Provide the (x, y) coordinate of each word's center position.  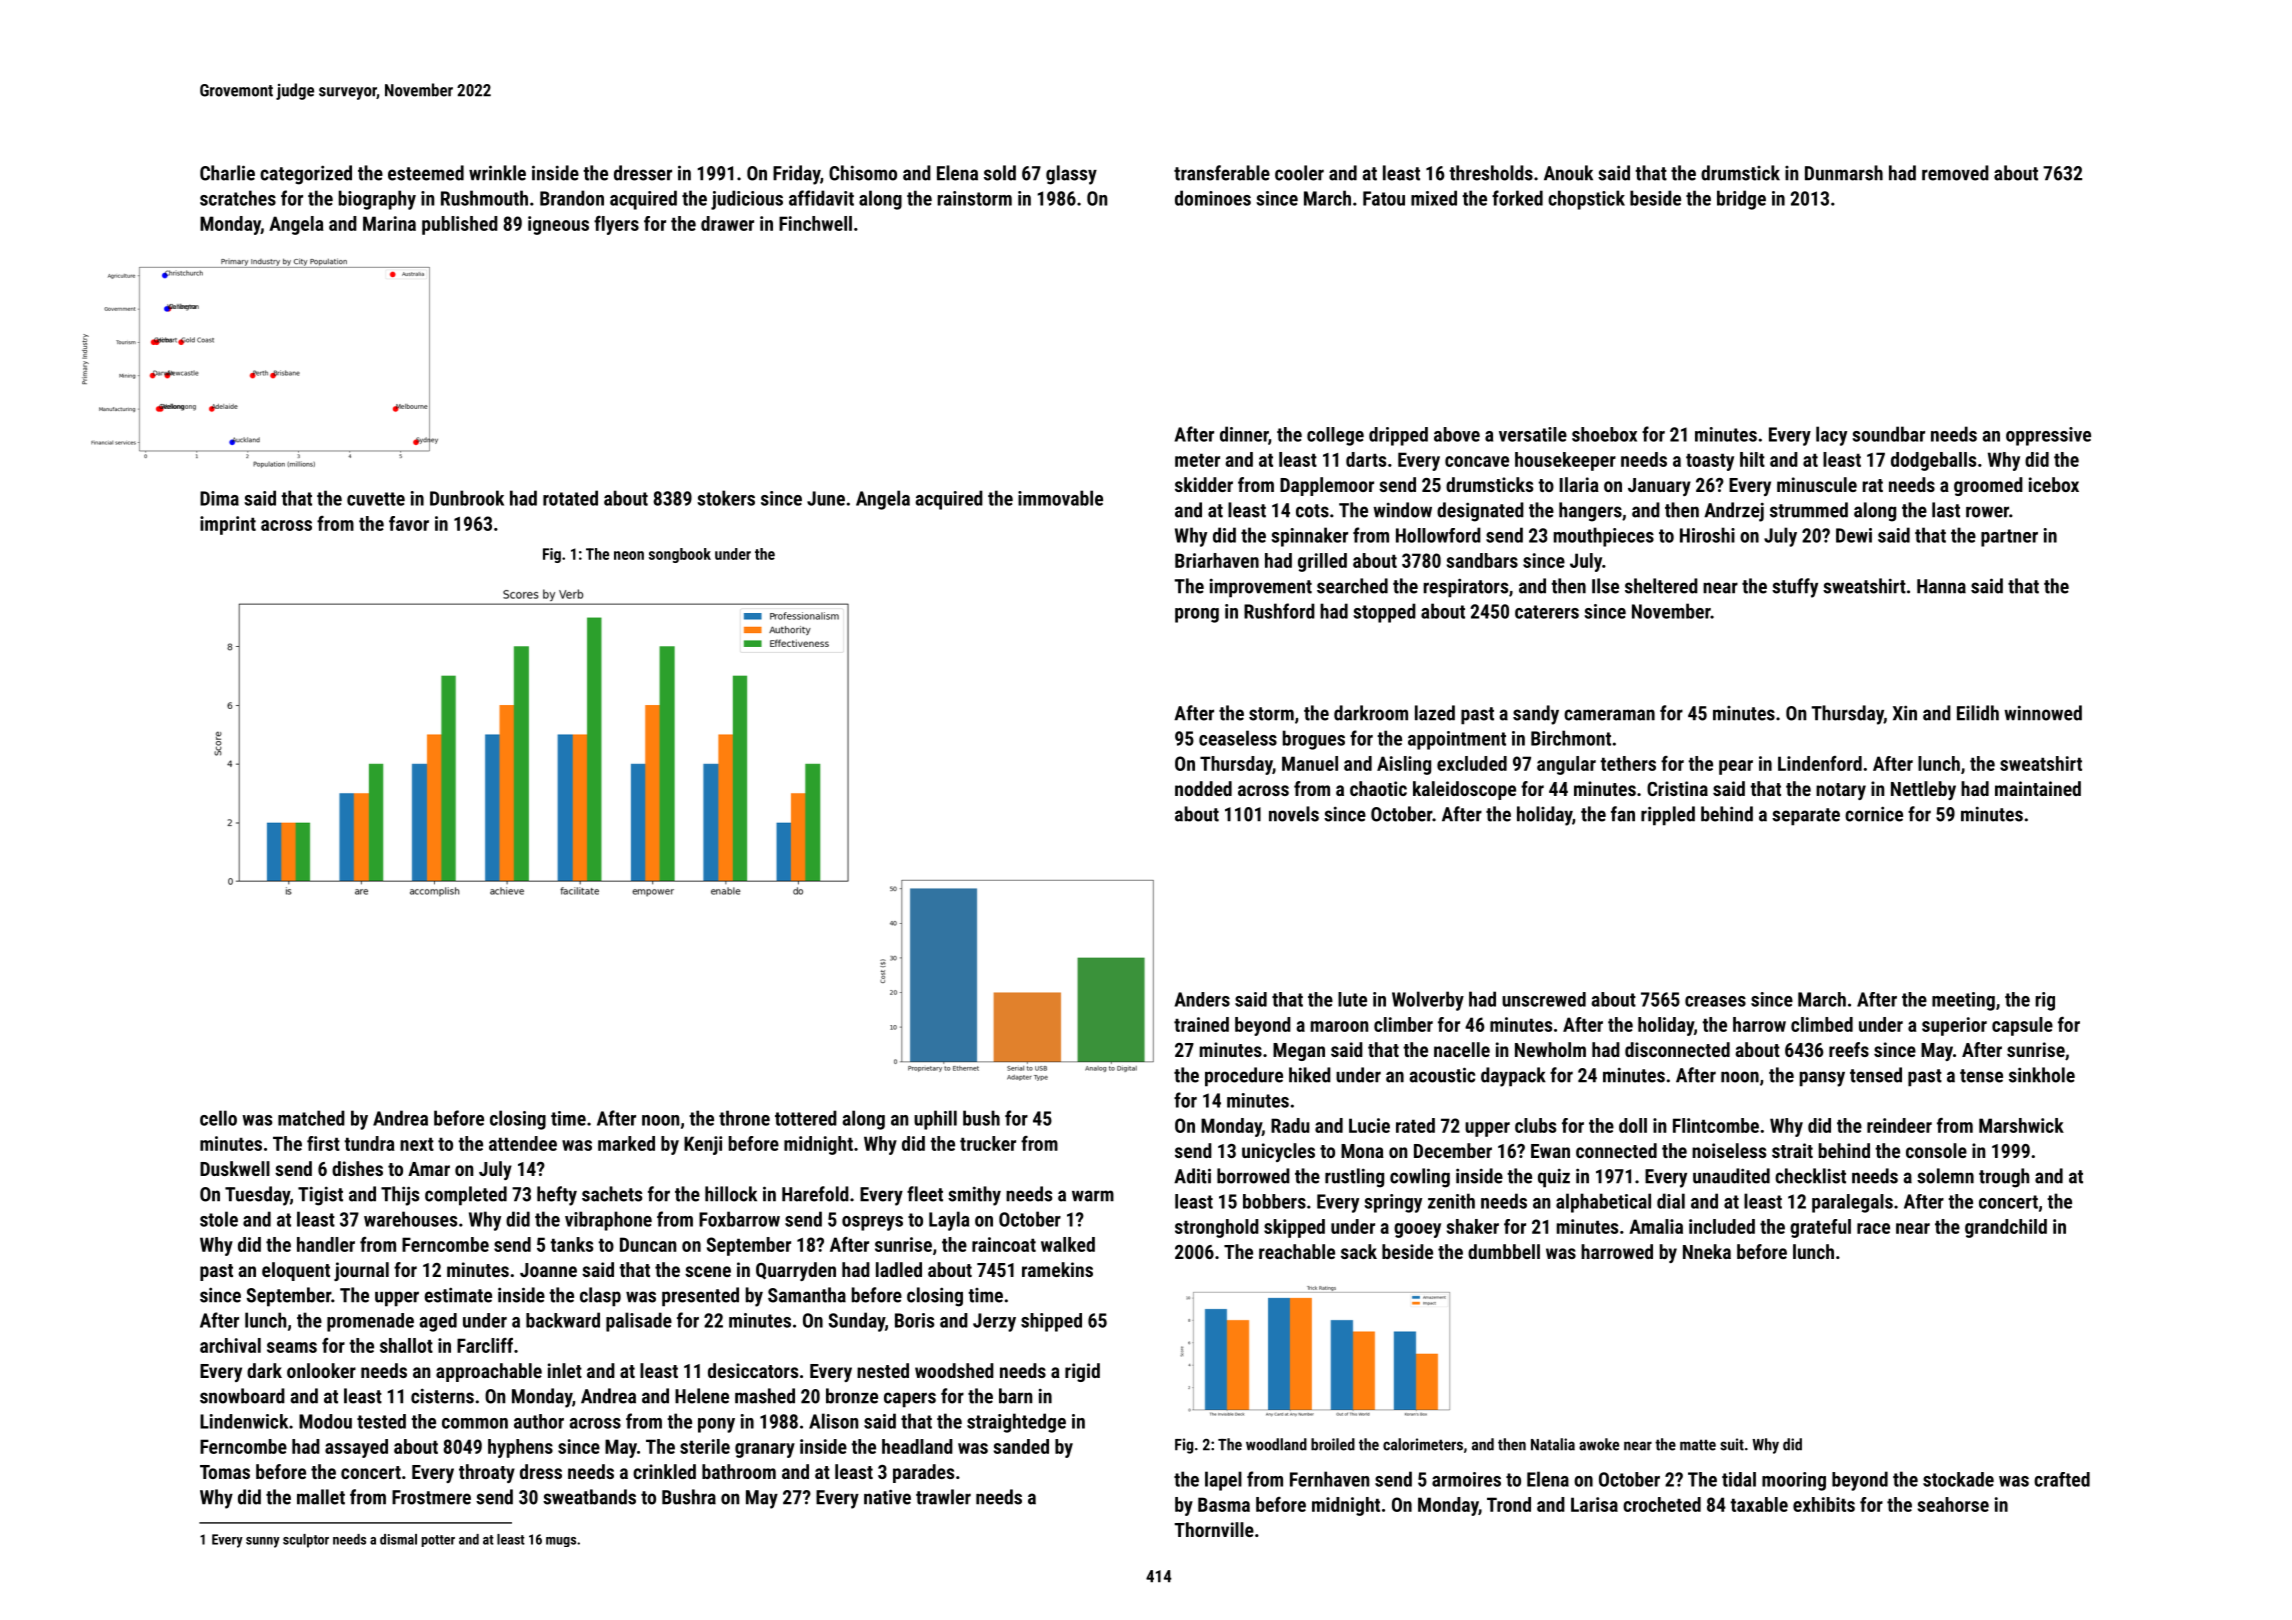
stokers (726, 498)
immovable (1060, 498)
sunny (263, 1542)
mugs (561, 1542)
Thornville (1214, 1529)
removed (1955, 173)
